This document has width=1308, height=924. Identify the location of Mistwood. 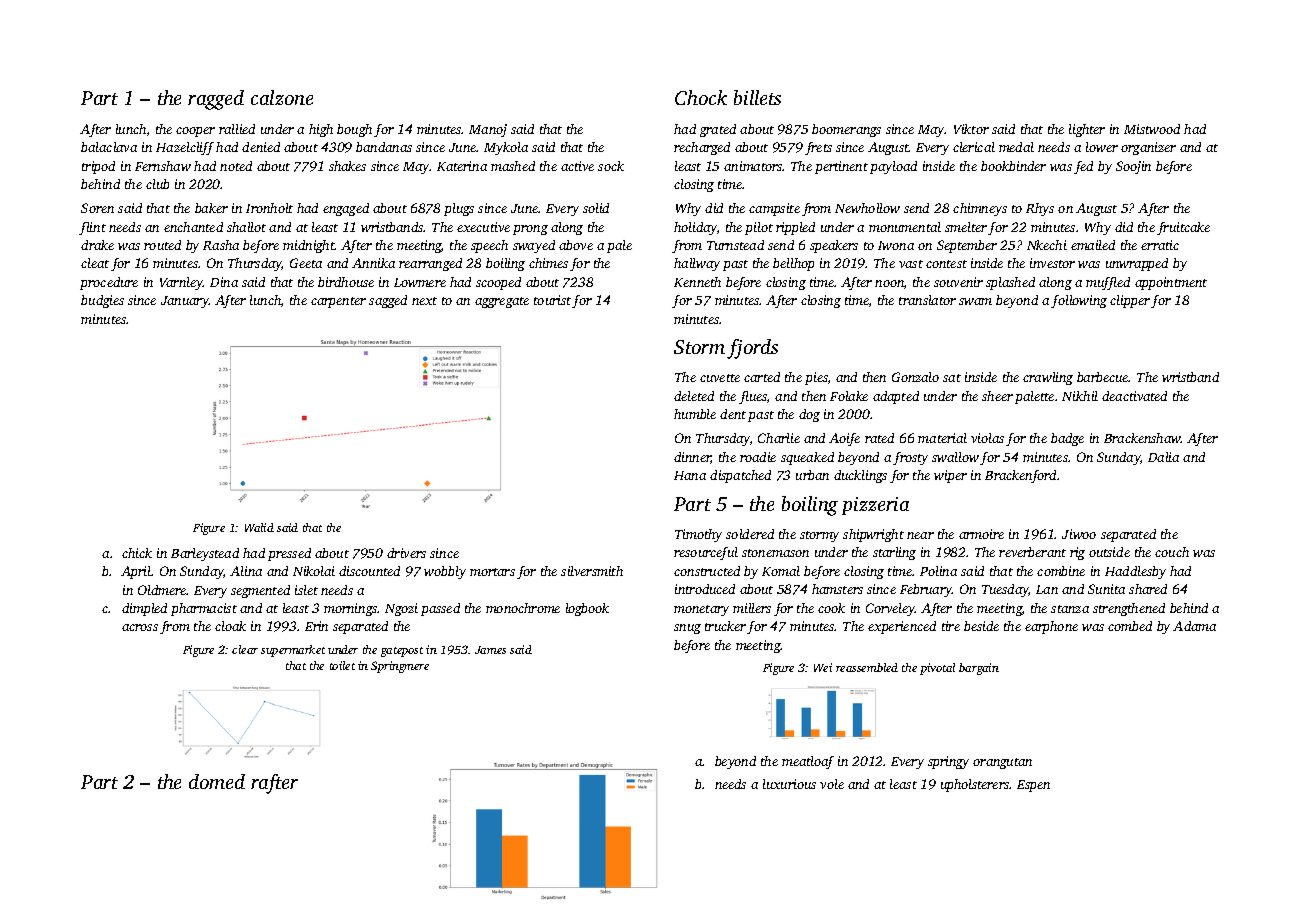
(1152, 129).
